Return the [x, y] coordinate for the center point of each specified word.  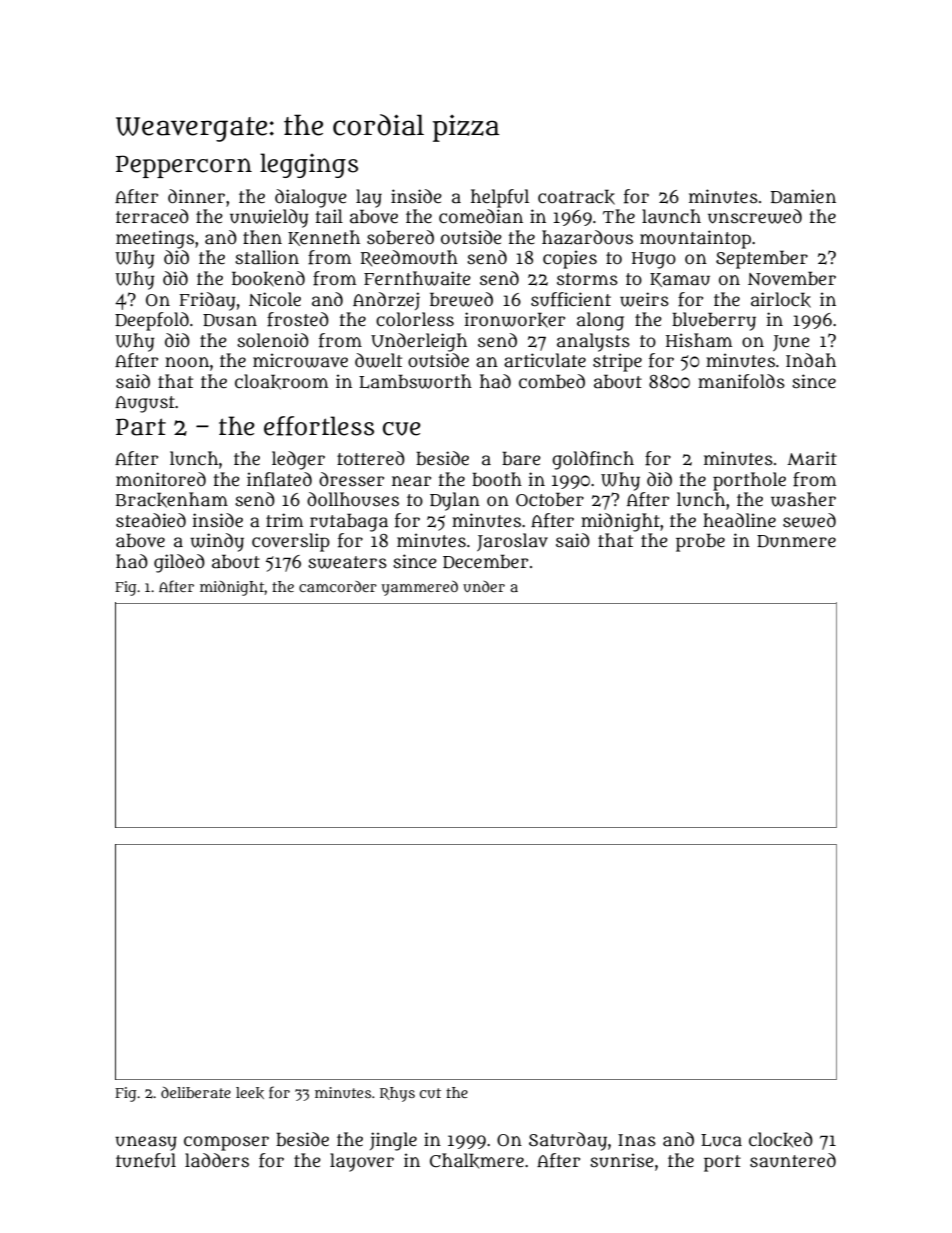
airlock [781, 300]
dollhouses [353, 499]
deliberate [196, 1092]
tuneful [146, 1160]
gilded [179, 563]
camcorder [338, 586]
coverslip [291, 542]
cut [430, 1093]
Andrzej [386, 301]
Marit [812, 458]
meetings [155, 239]
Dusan [230, 320]
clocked [781, 1140]
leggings [309, 165]
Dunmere [796, 541]
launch [671, 216]
